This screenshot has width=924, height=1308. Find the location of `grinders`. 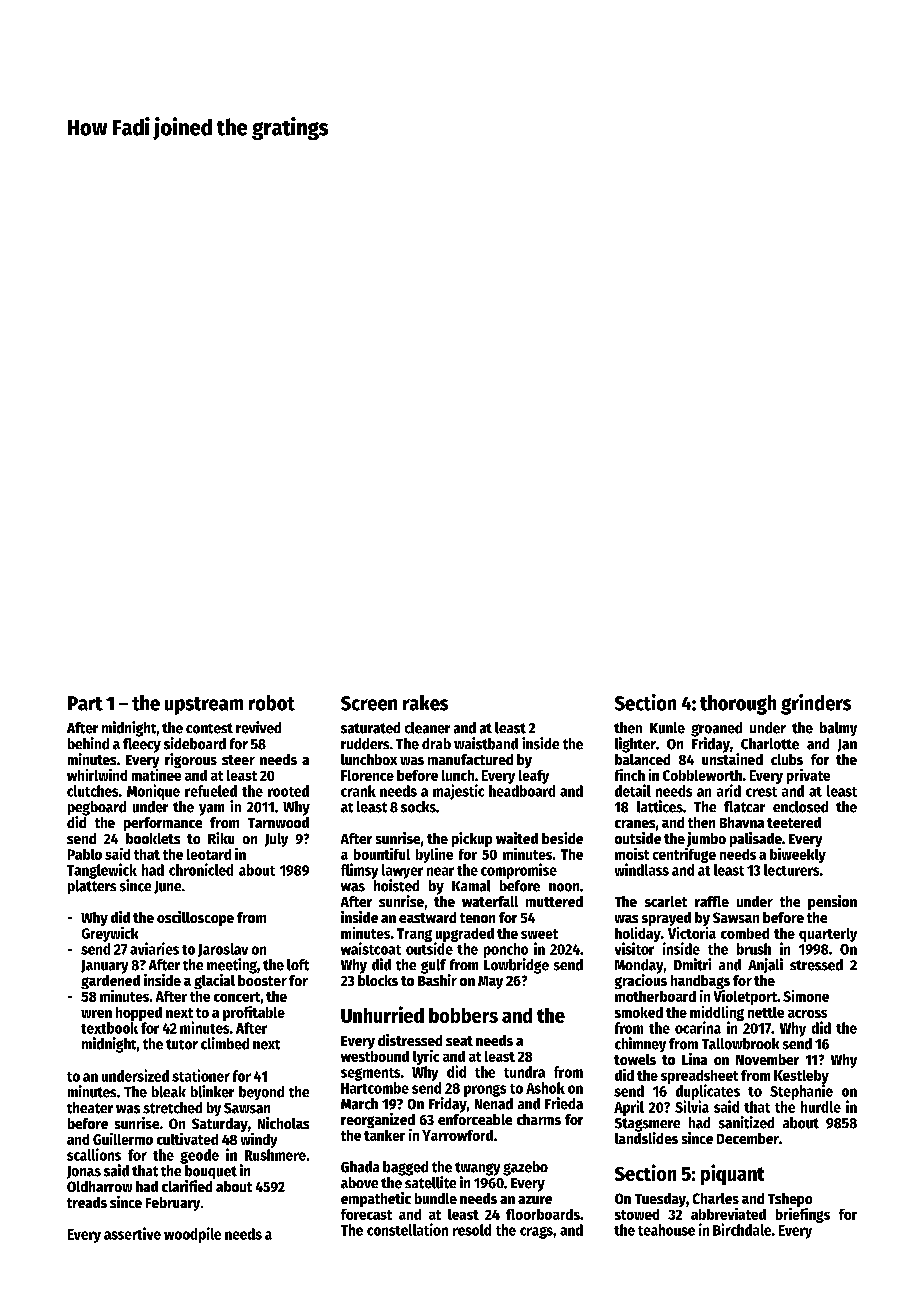

grinders is located at coordinates (816, 704).
